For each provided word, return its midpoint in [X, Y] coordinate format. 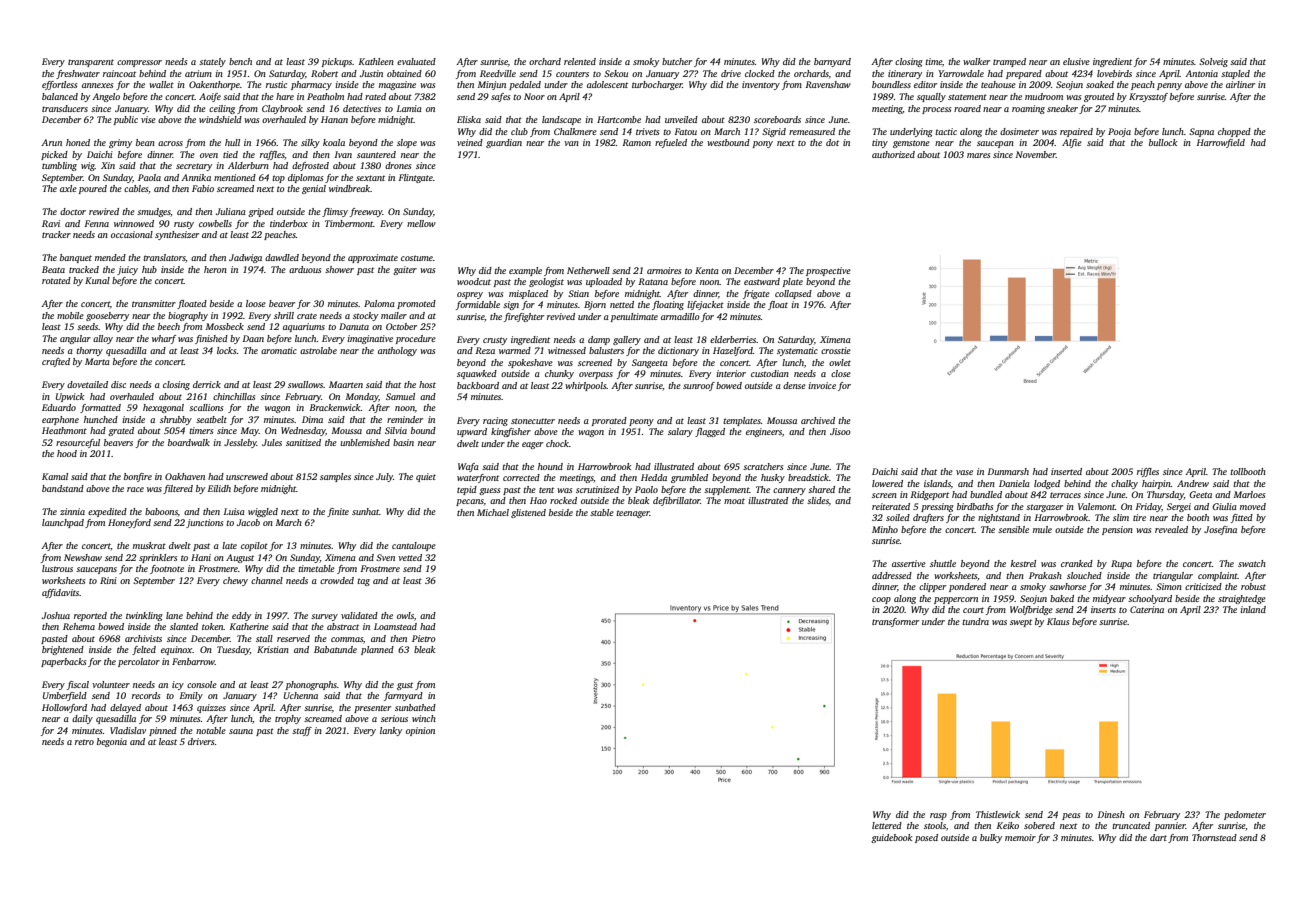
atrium [198, 73]
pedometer [1245, 815]
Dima [312, 419]
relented [580, 61]
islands [937, 483]
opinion [420, 731]
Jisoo [840, 431]
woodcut [474, 281]
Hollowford [64, 708]
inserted [1066, 471]
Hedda [654, 477]
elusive [1076, 61]
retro [84, 742]
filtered [178, 489]
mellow [421, 223]
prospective [828, 271]
